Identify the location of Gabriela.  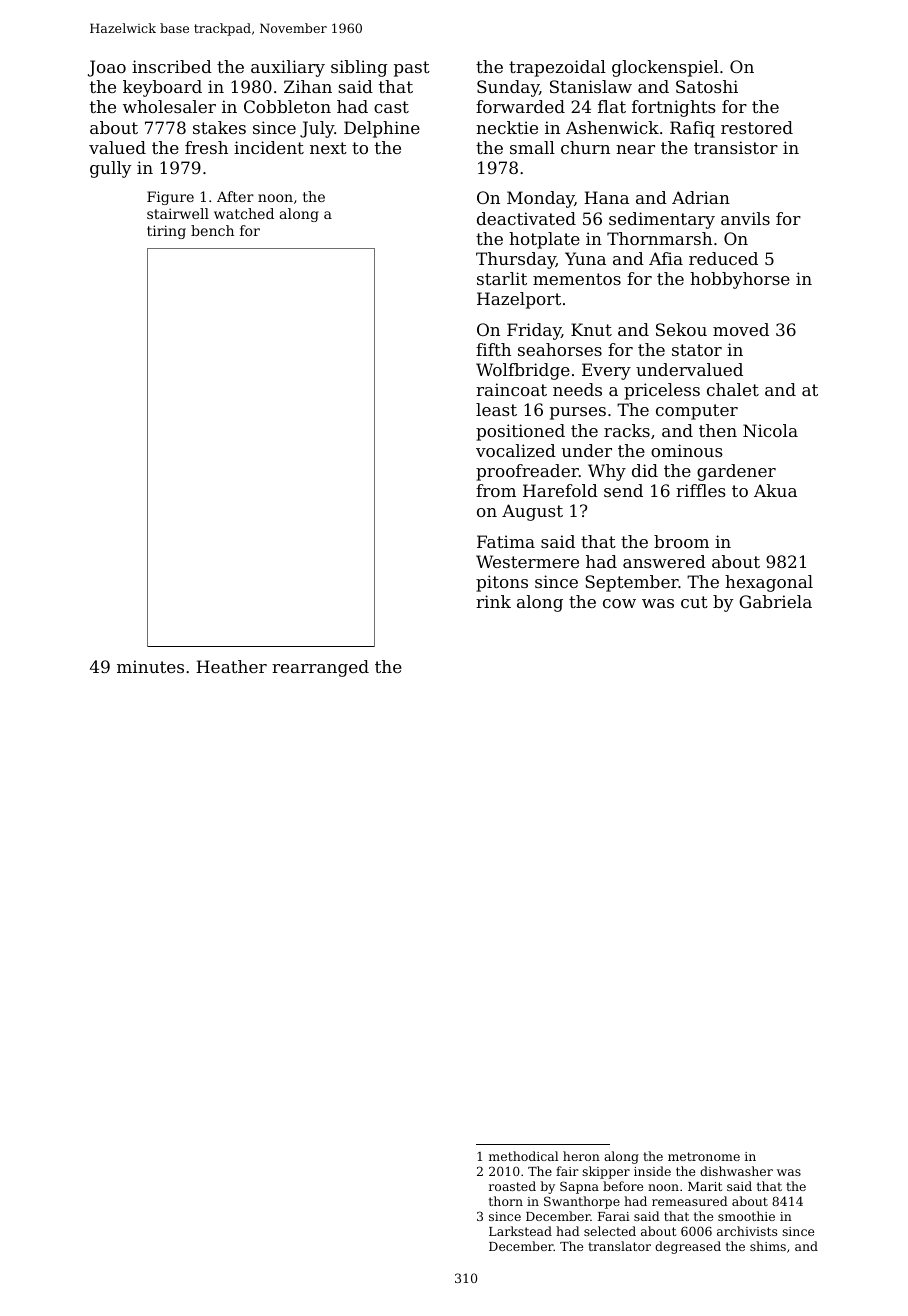
(775, 601).
